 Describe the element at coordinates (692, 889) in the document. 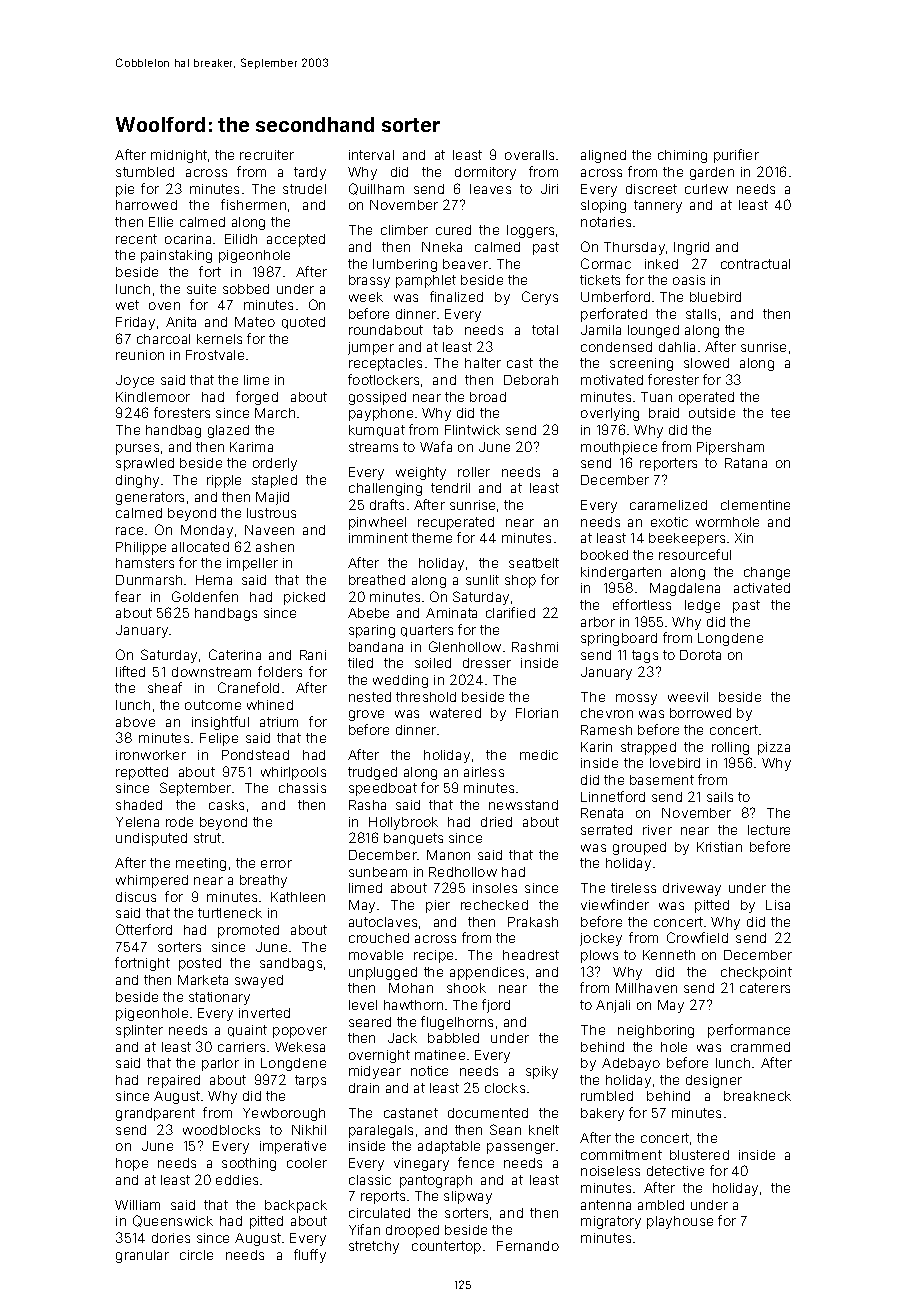

I see `driveway` at that location.
